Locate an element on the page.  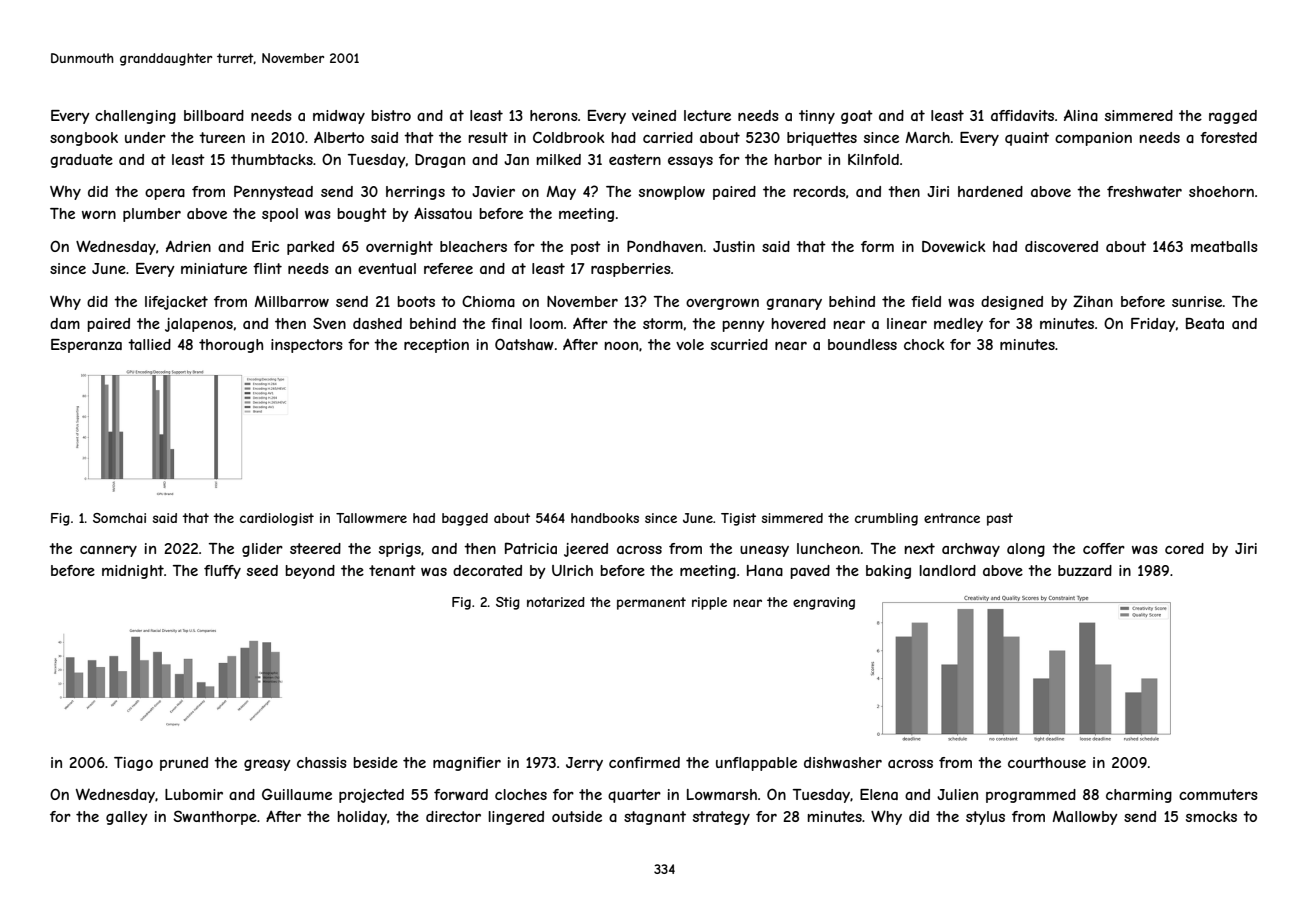
courthouse is located at coordinates (1047, 762).
